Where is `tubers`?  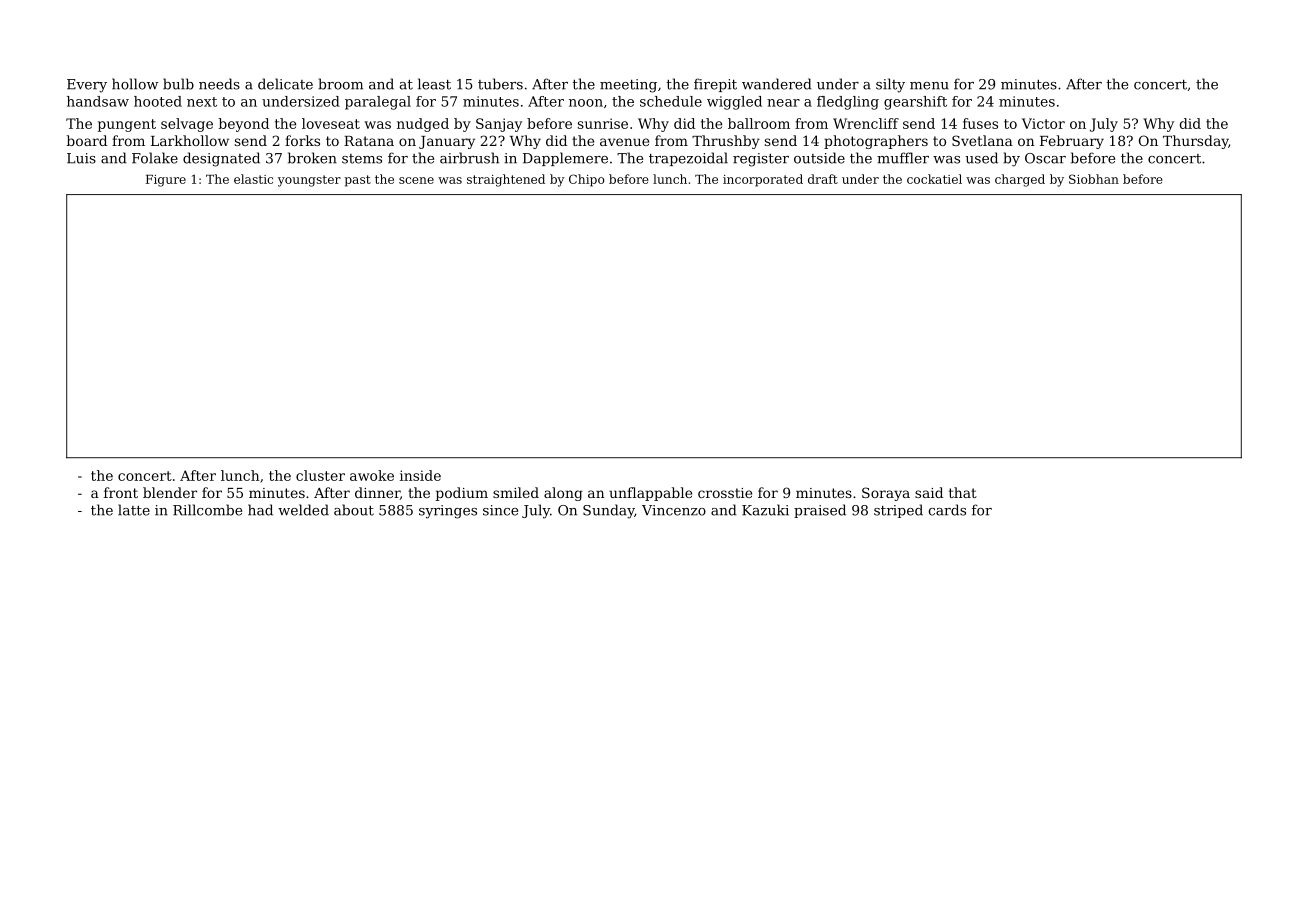 tubers is located at coordinates (500, 84).
